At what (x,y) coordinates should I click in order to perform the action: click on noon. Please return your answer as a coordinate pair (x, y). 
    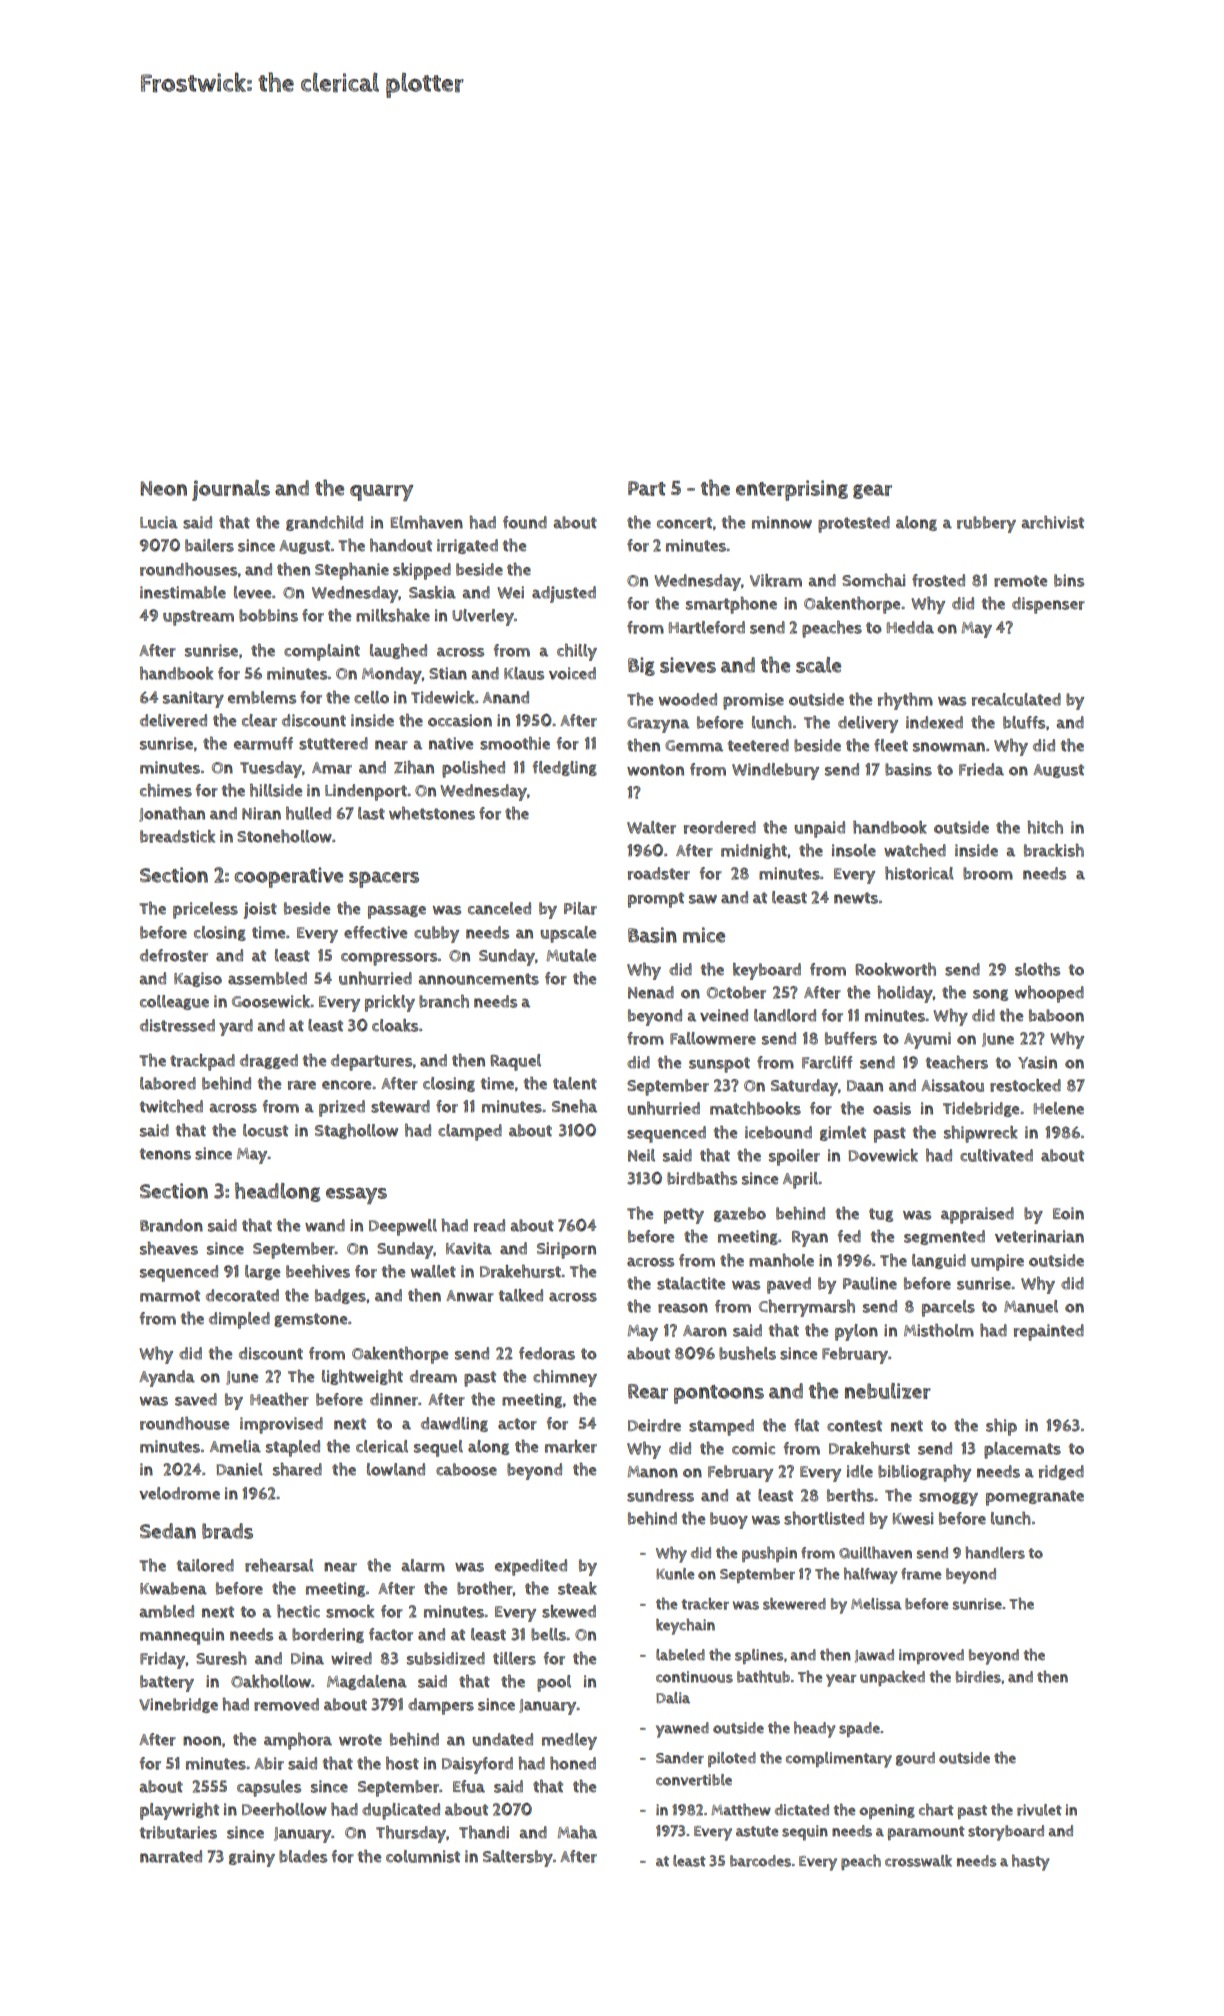
    Looking at the image, I should click on (202, 1741).
